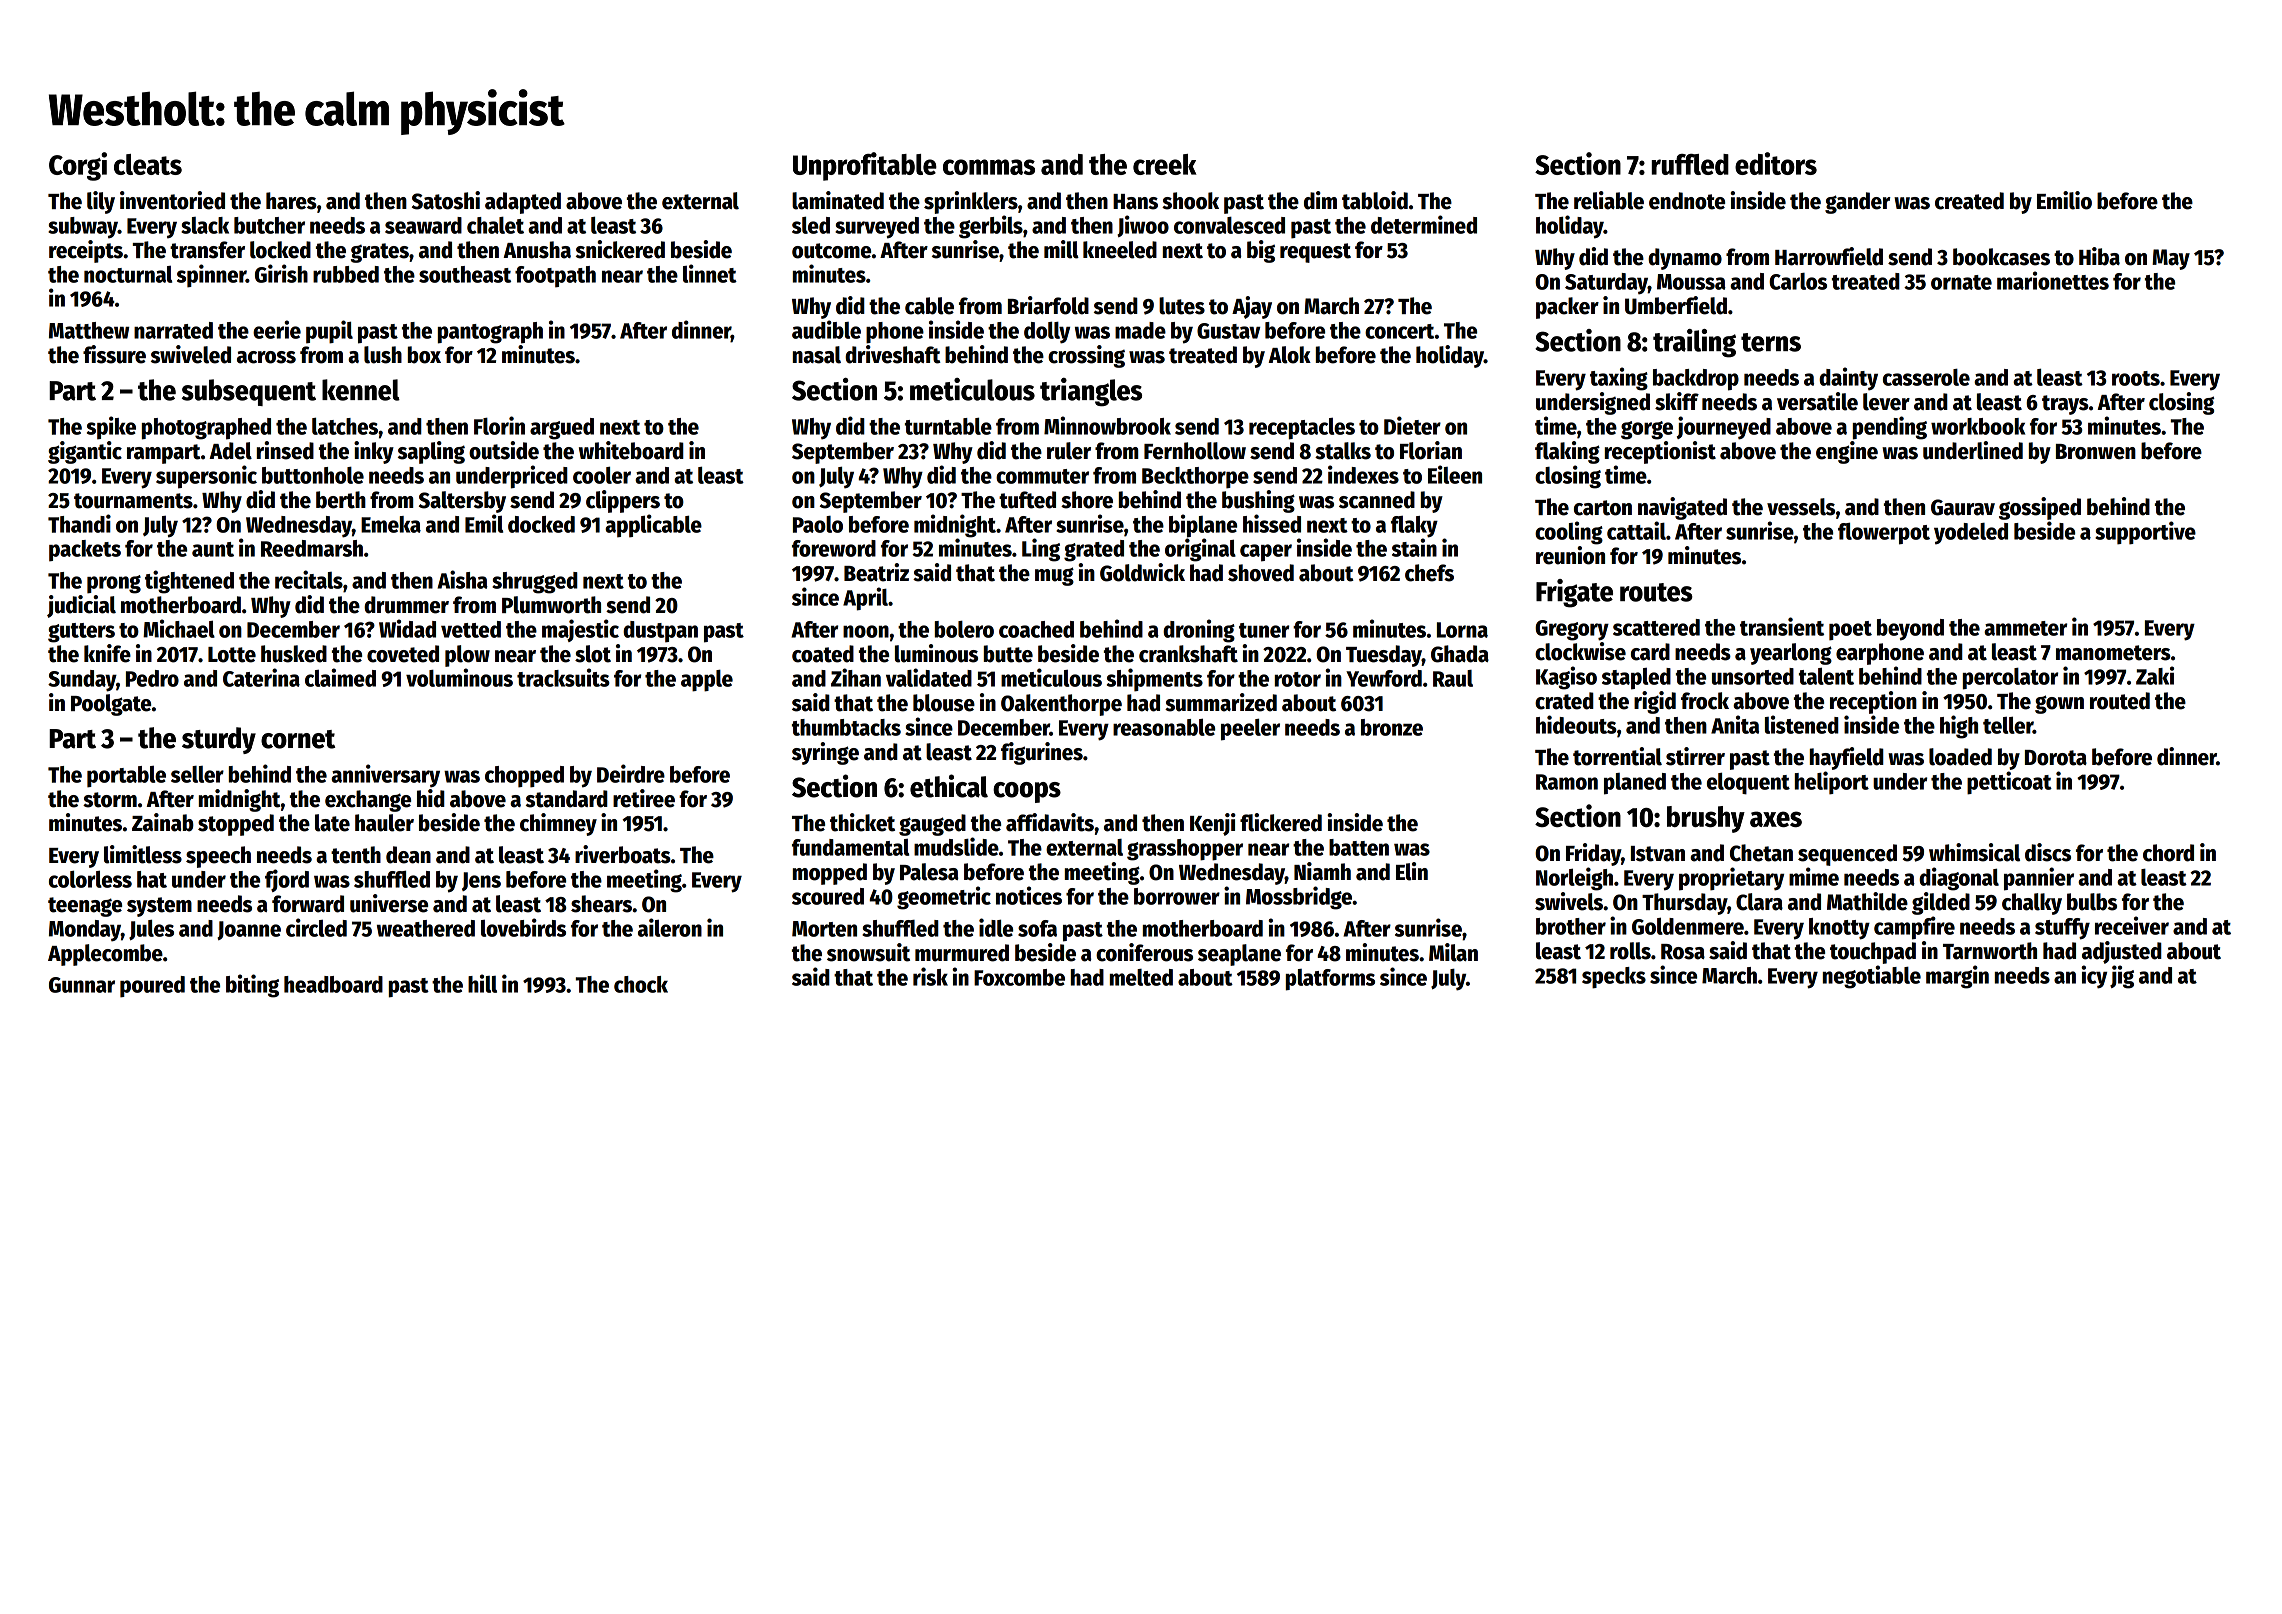 The height and width of the page is (1614, 2282). I want to click on risk, so click(930, 976).
